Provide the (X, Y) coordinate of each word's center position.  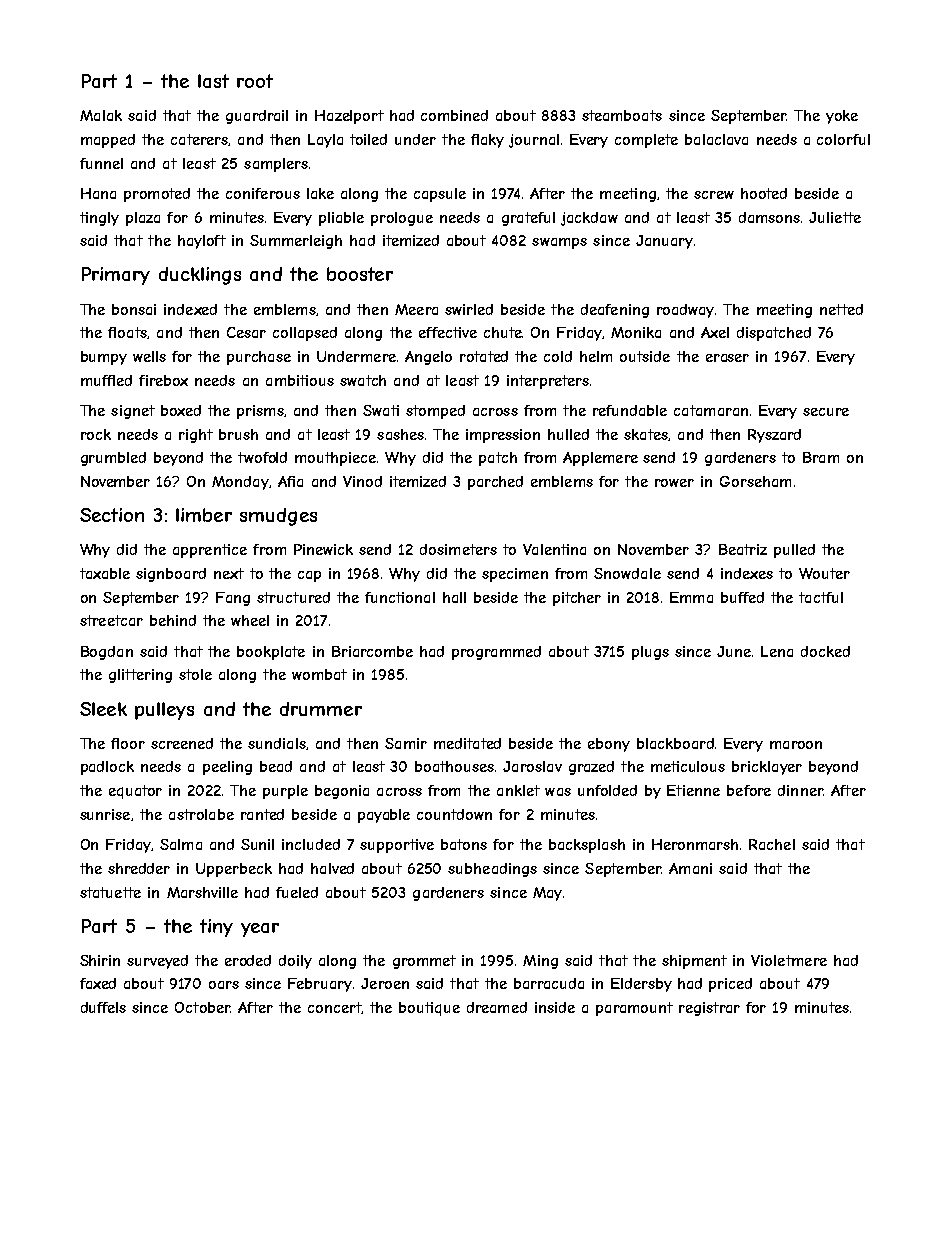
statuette (110, 892)
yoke (842, 117)
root (255, 81)
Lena (777, 651)
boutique (429, 1009)
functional (400, 597)
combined (454, 115)
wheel (250, 620)
